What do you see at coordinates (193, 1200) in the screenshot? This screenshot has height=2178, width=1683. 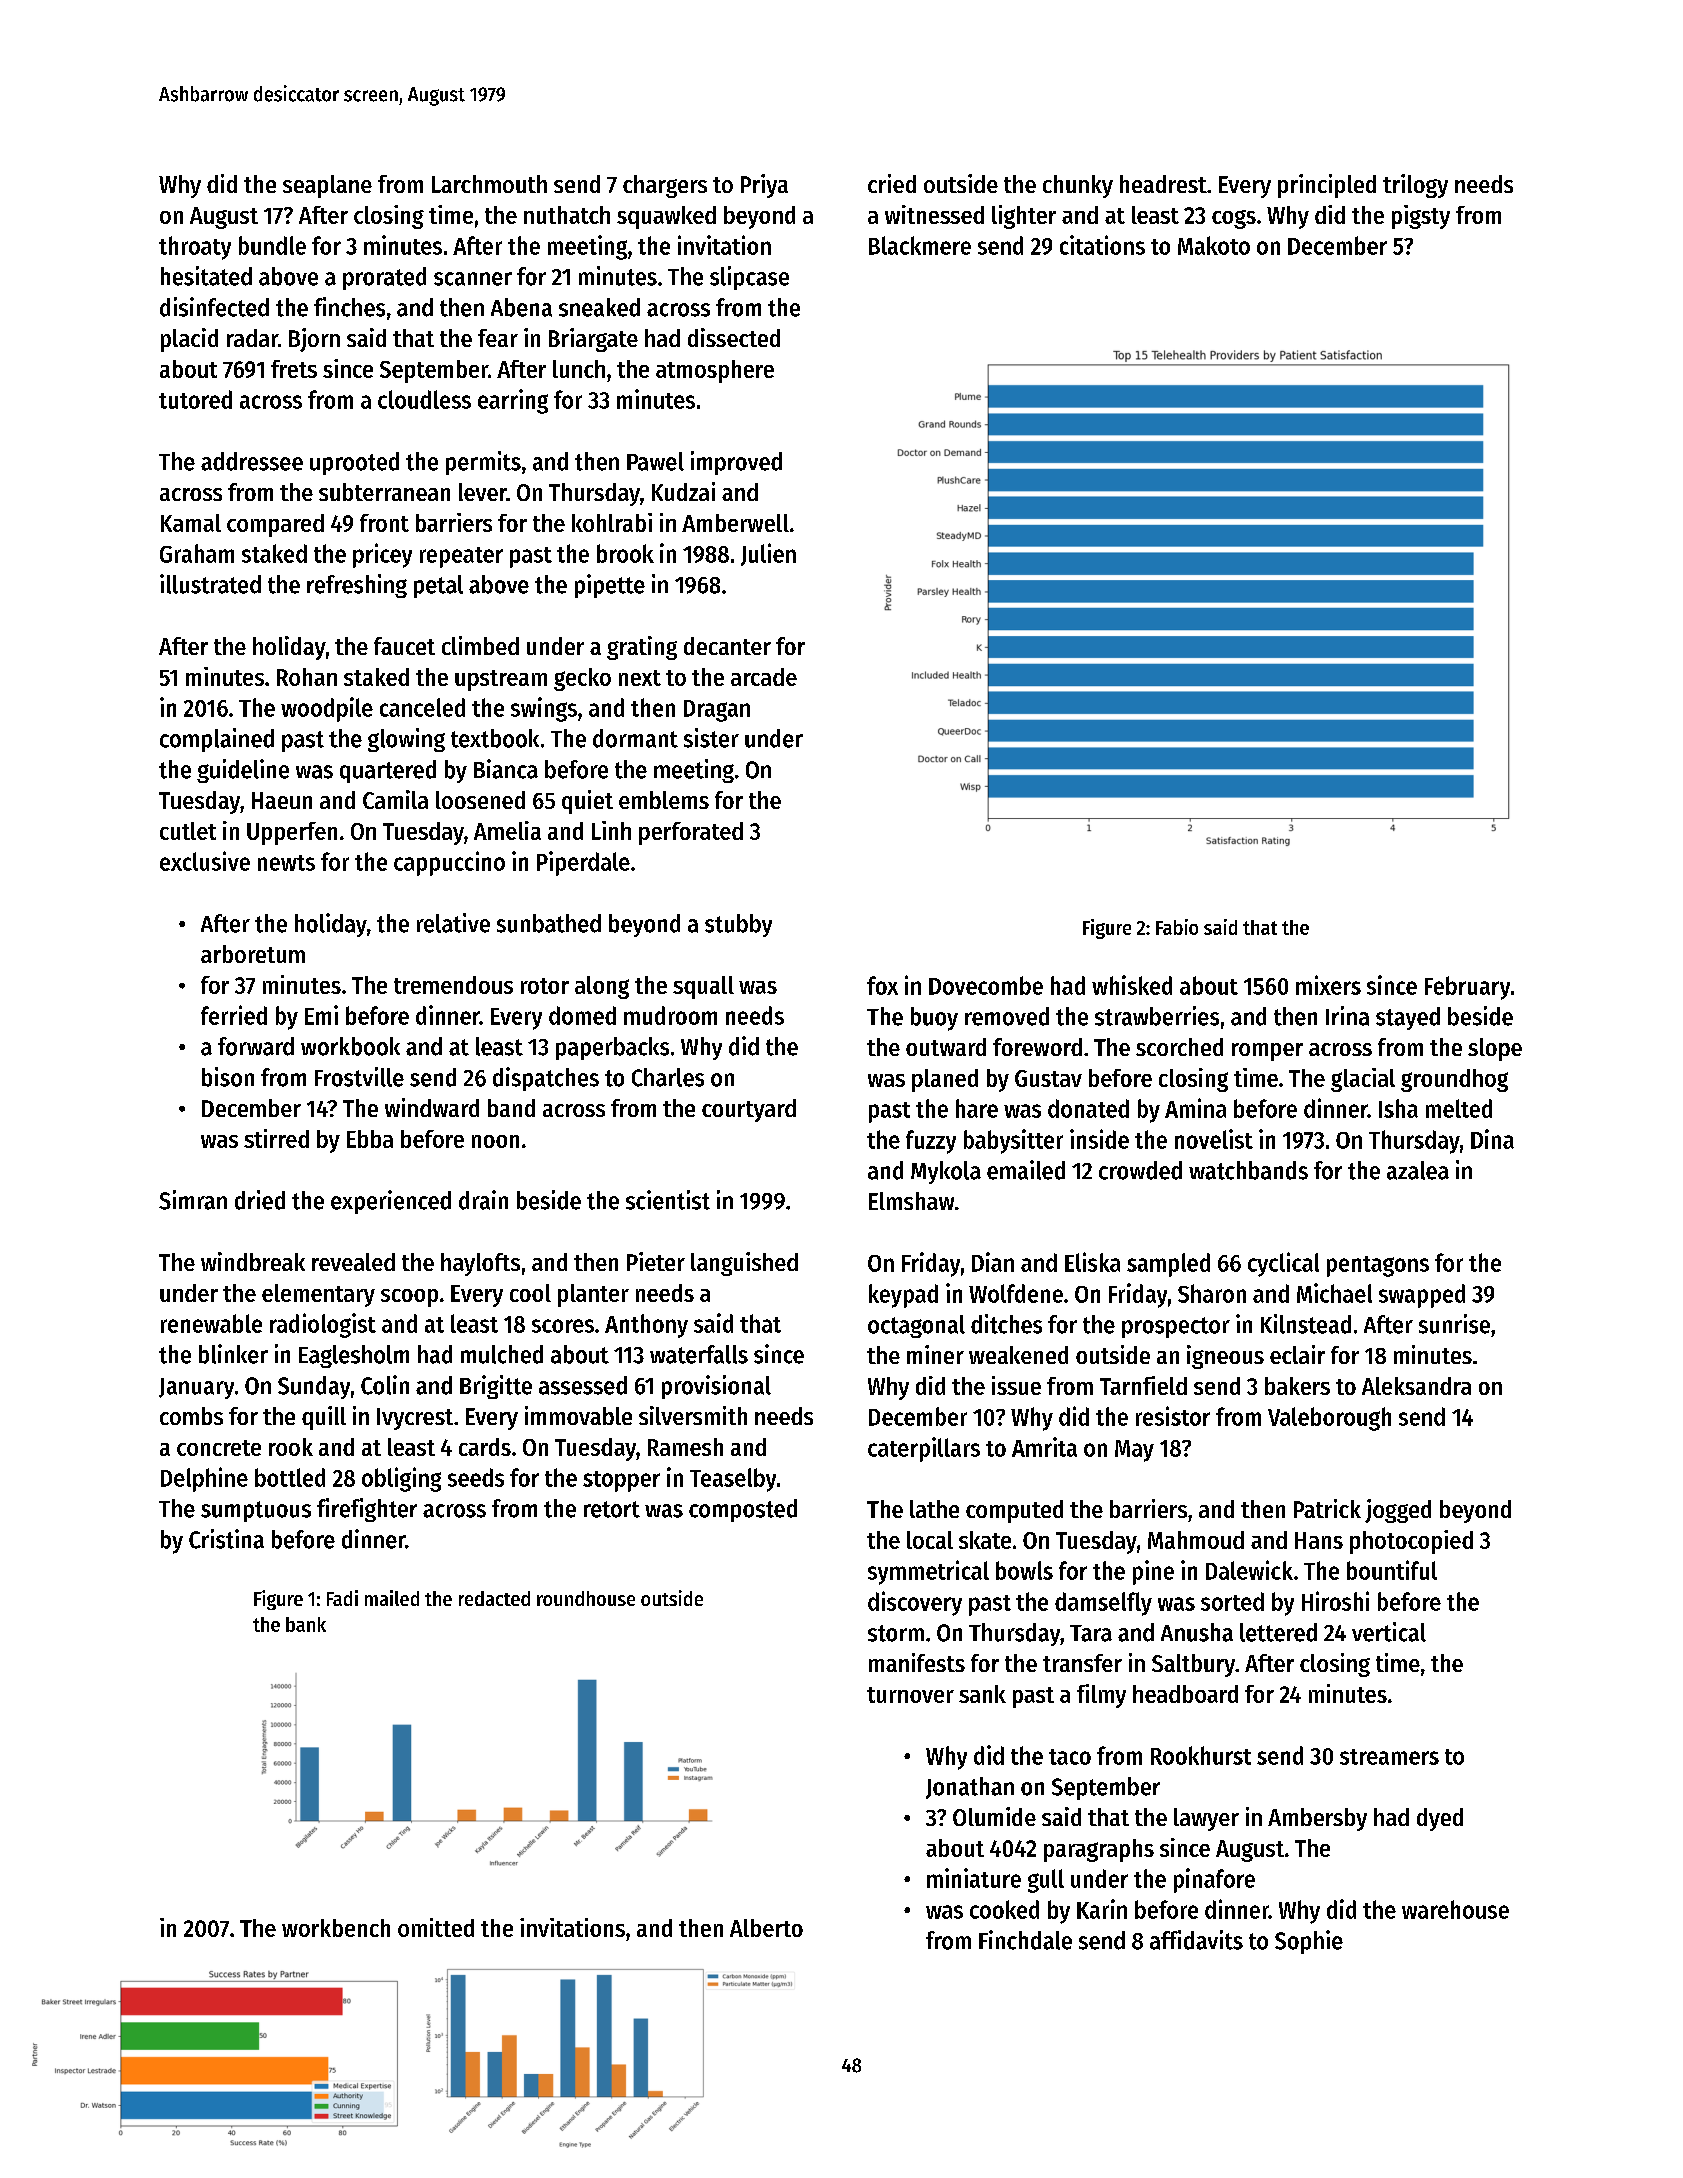 I see `Simran` at bounding box center [193, 1200].
